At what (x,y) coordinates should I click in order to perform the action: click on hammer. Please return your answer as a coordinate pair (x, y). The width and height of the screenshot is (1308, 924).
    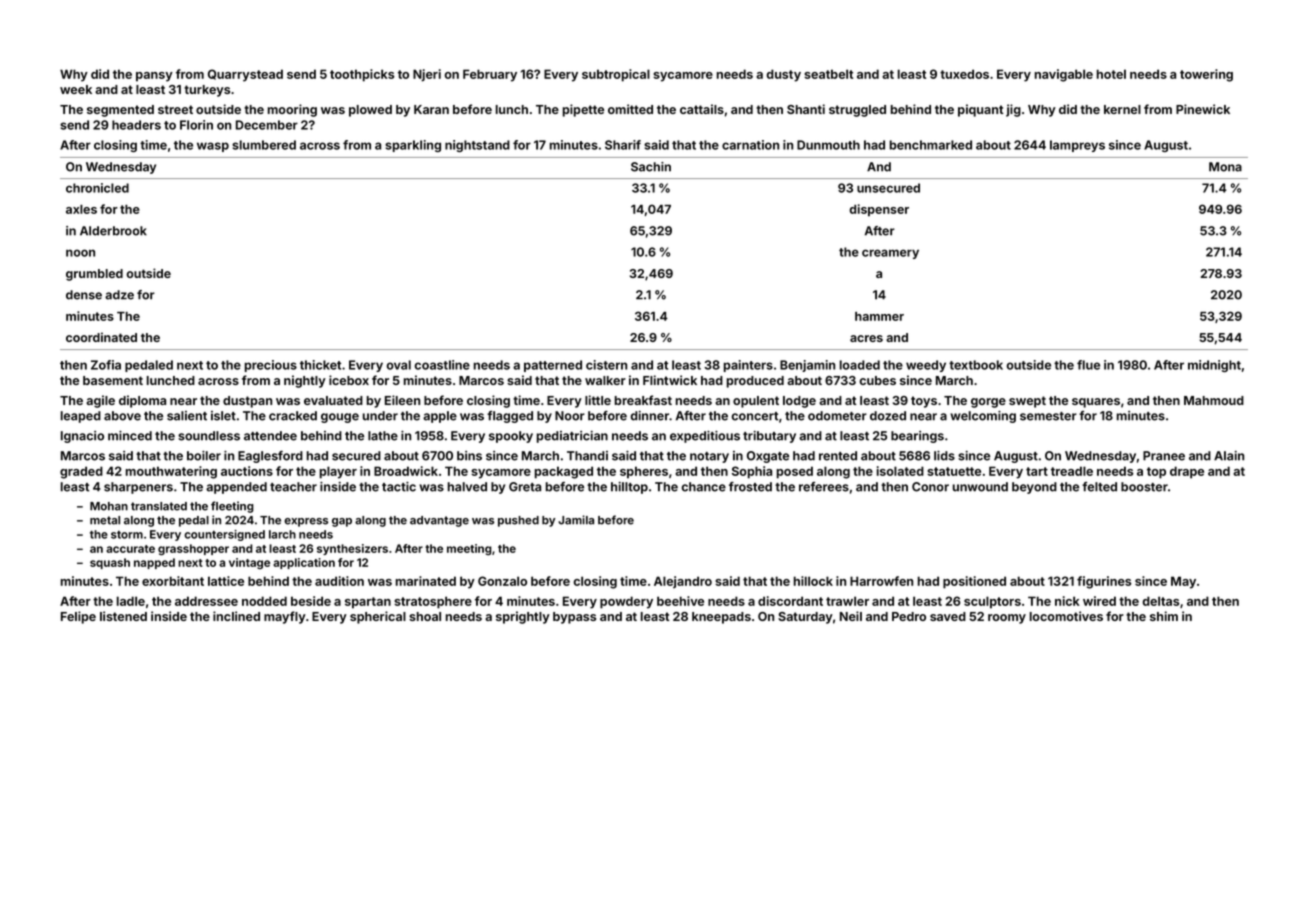
    Looking at the image, I should click on (879, 316).
